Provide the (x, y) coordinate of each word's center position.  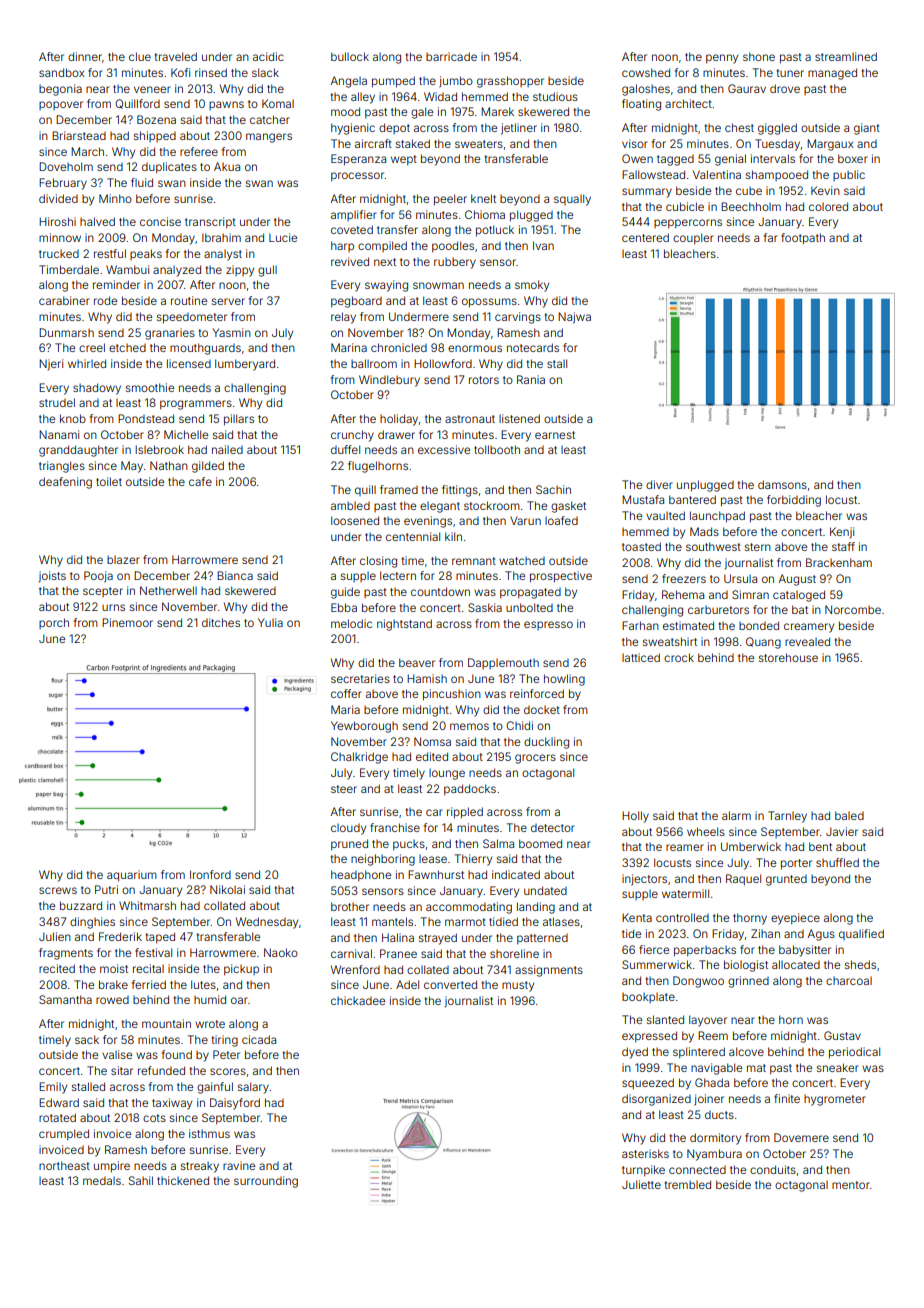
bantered (692, 499)
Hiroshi (57, 221)
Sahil (141, 1180)
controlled (682, 917)
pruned (349, 845)
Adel (407, 984)
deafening (65, 483)
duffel (345, 449)
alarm (736, 815)
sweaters (479, 144)
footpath (803, 239)
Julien (55, 936)
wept (404, 160)
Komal (278, 103)
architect (688, 103)
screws (58, 890)
